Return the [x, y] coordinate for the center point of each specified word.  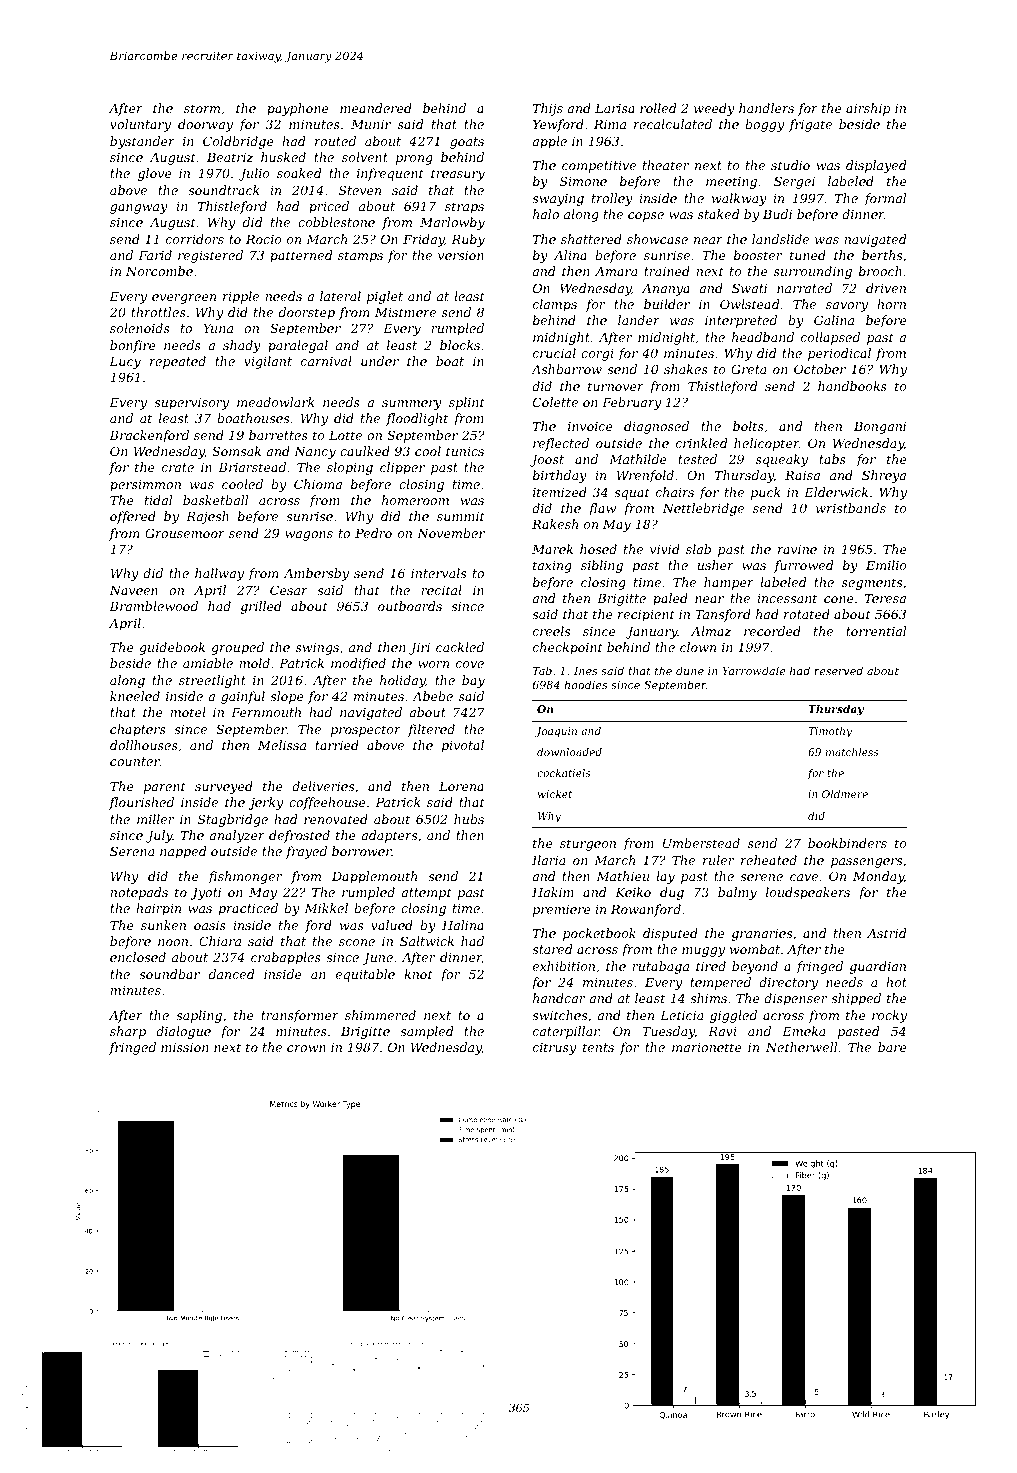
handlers [766, 108]
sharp [128, 1032]
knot [418, 974]
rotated [807, 614]
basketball [215, 500]
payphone [298, 109]
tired [711, 966]
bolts [748, 426]
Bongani [880, 428]
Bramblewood [153, 606]
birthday [560, 476]
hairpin [158, 909]
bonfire [133, 346]
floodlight [417, 419]
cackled [460, 647]
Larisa [615, 108]
